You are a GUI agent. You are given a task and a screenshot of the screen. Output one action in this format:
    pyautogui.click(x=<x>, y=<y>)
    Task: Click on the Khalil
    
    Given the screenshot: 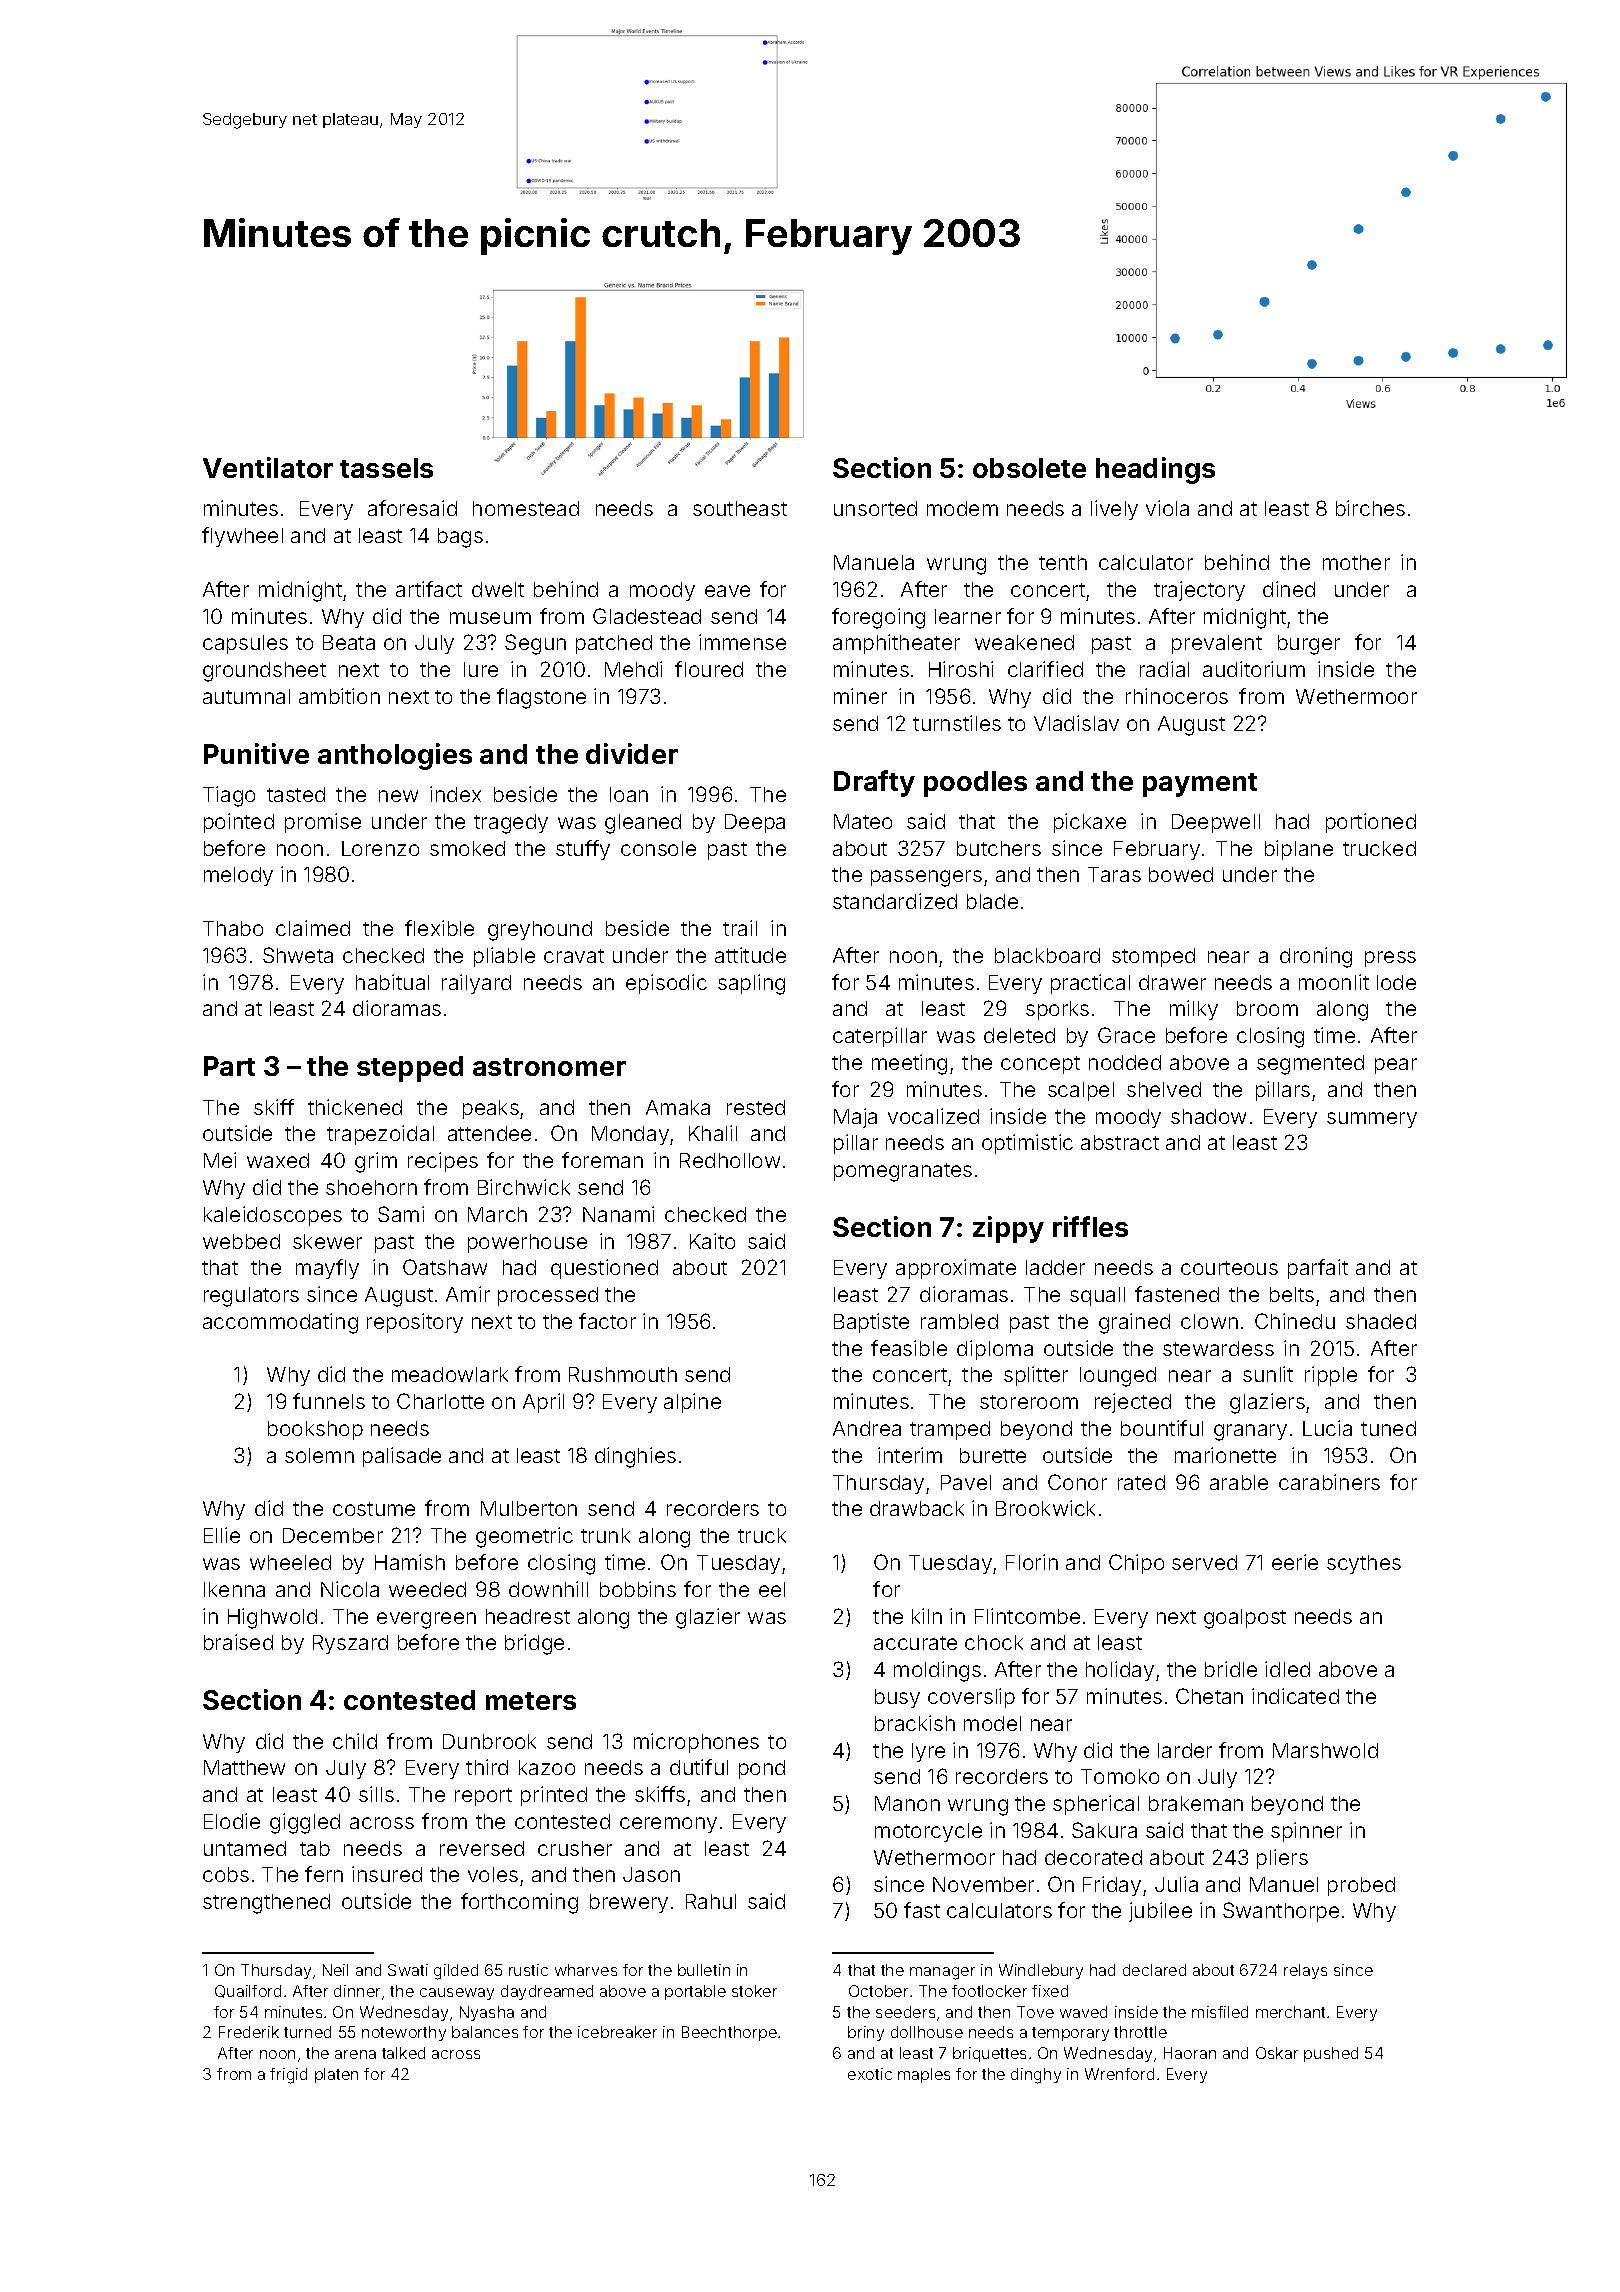 What is the action you would take?
    pyautogui.click(x=713, y=1133)
